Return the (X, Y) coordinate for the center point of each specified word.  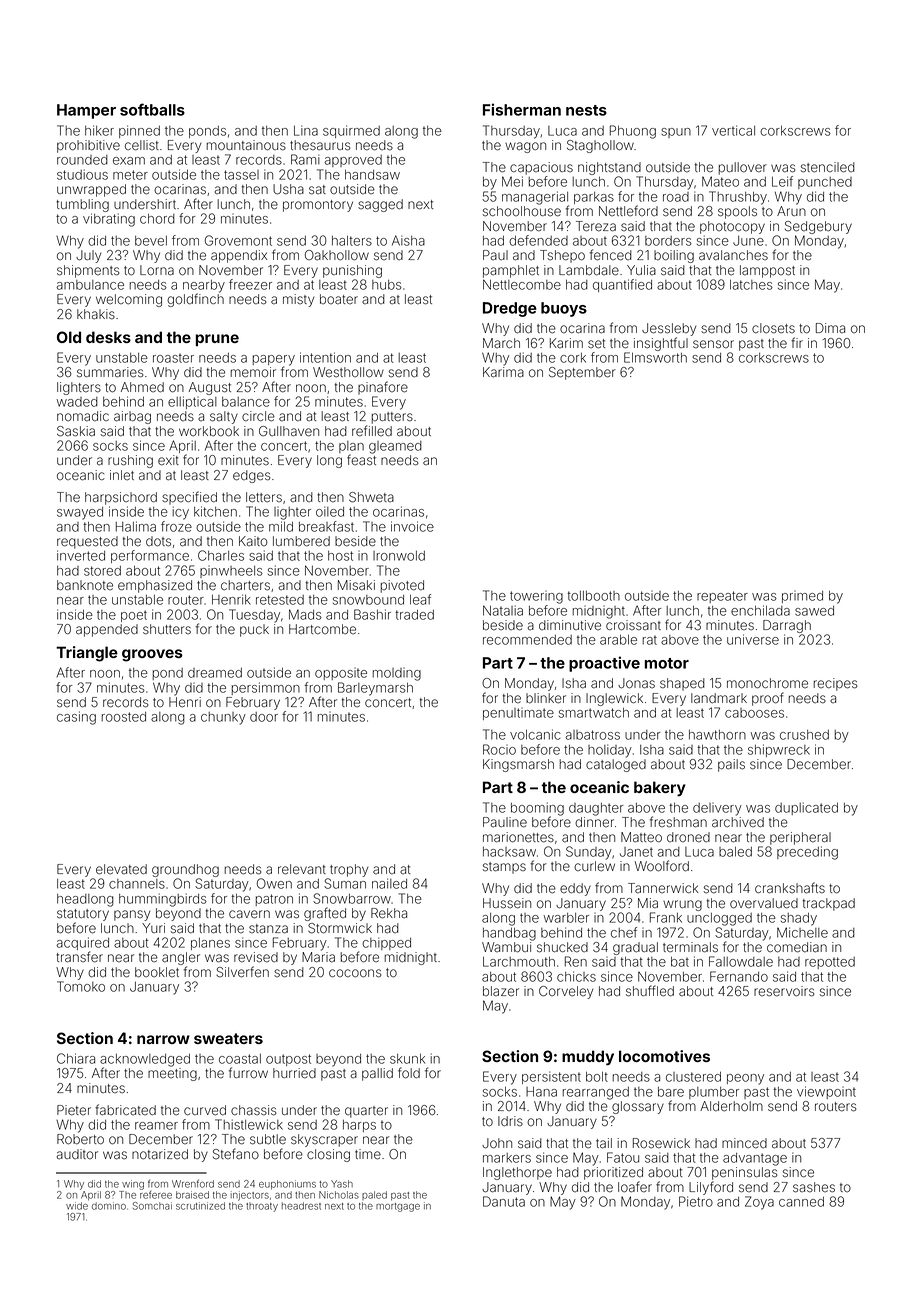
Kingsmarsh (518, 765)
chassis (253, 1110)
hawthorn (717, 735)
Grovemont (238, 240)
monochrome (767, 683)
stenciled (828, 167)
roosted (123, 717)
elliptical (192, 402)
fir (797, 342)
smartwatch (594, 713)
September (582, 373)
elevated (121, 869)
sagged (380, 205)
